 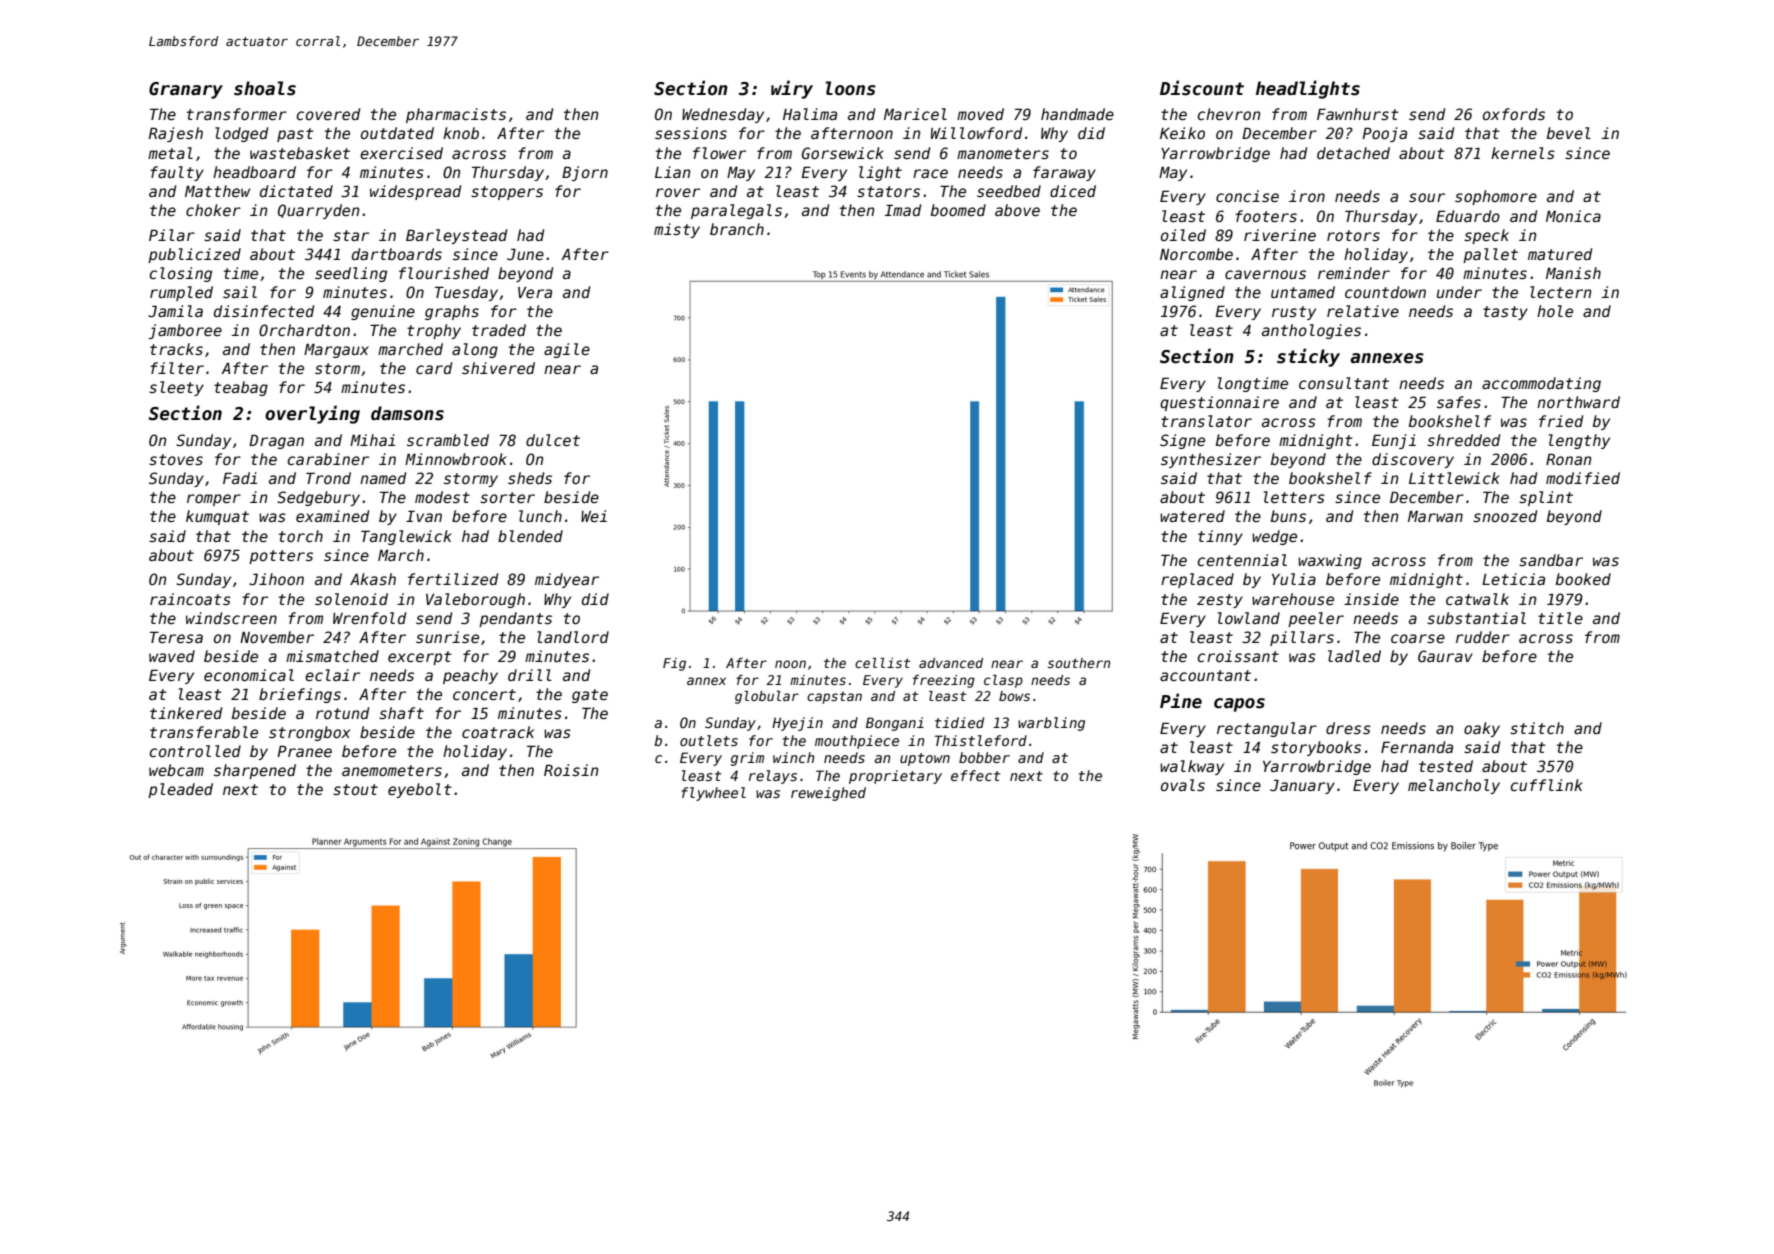 I want to click on Eunji, so click(x=1394, y=441).
